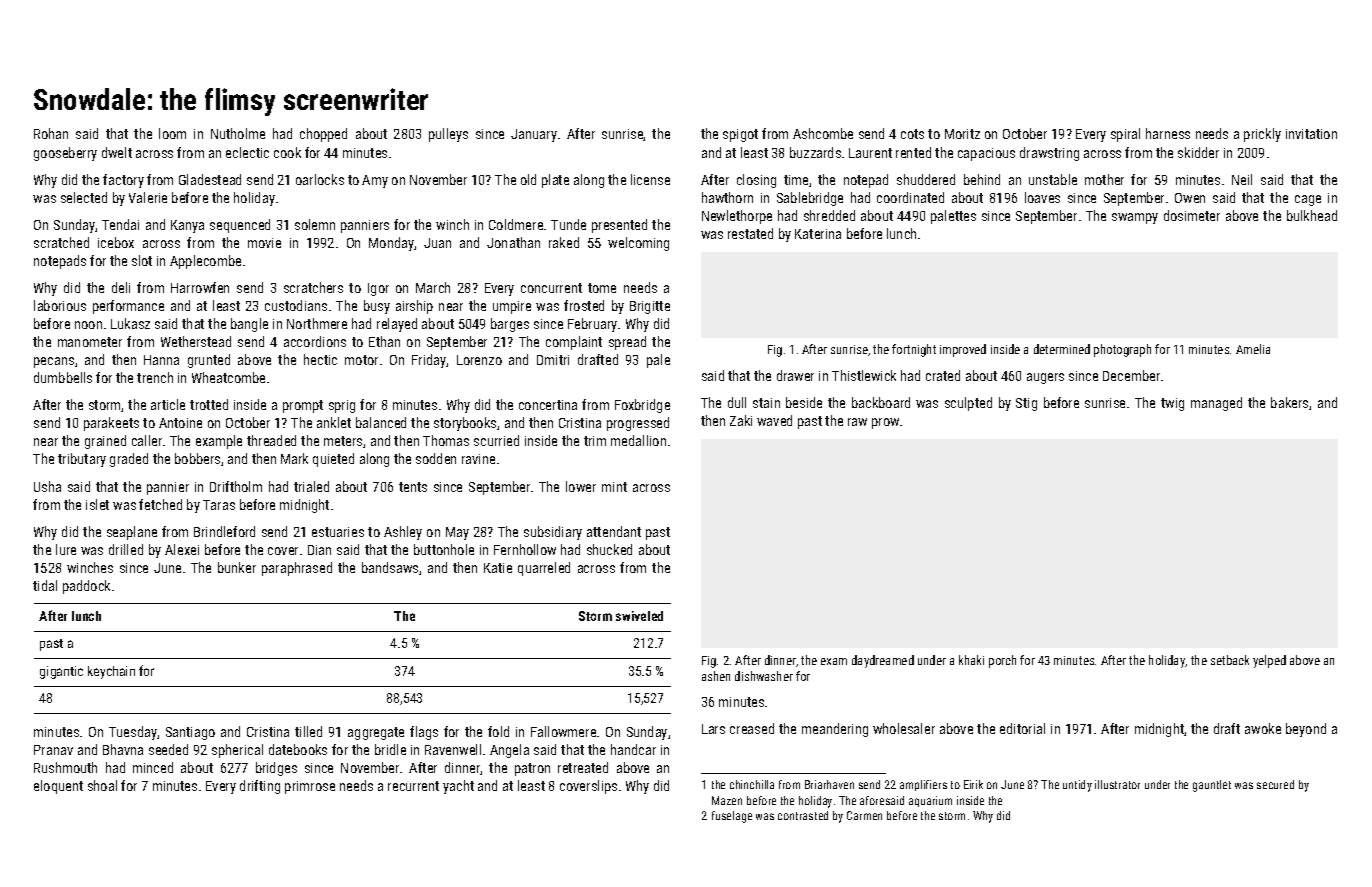 The image size is (1372, 887). Describe the element at coordinates (609, 549) in the screenshot. I see `shucked` at that location.
